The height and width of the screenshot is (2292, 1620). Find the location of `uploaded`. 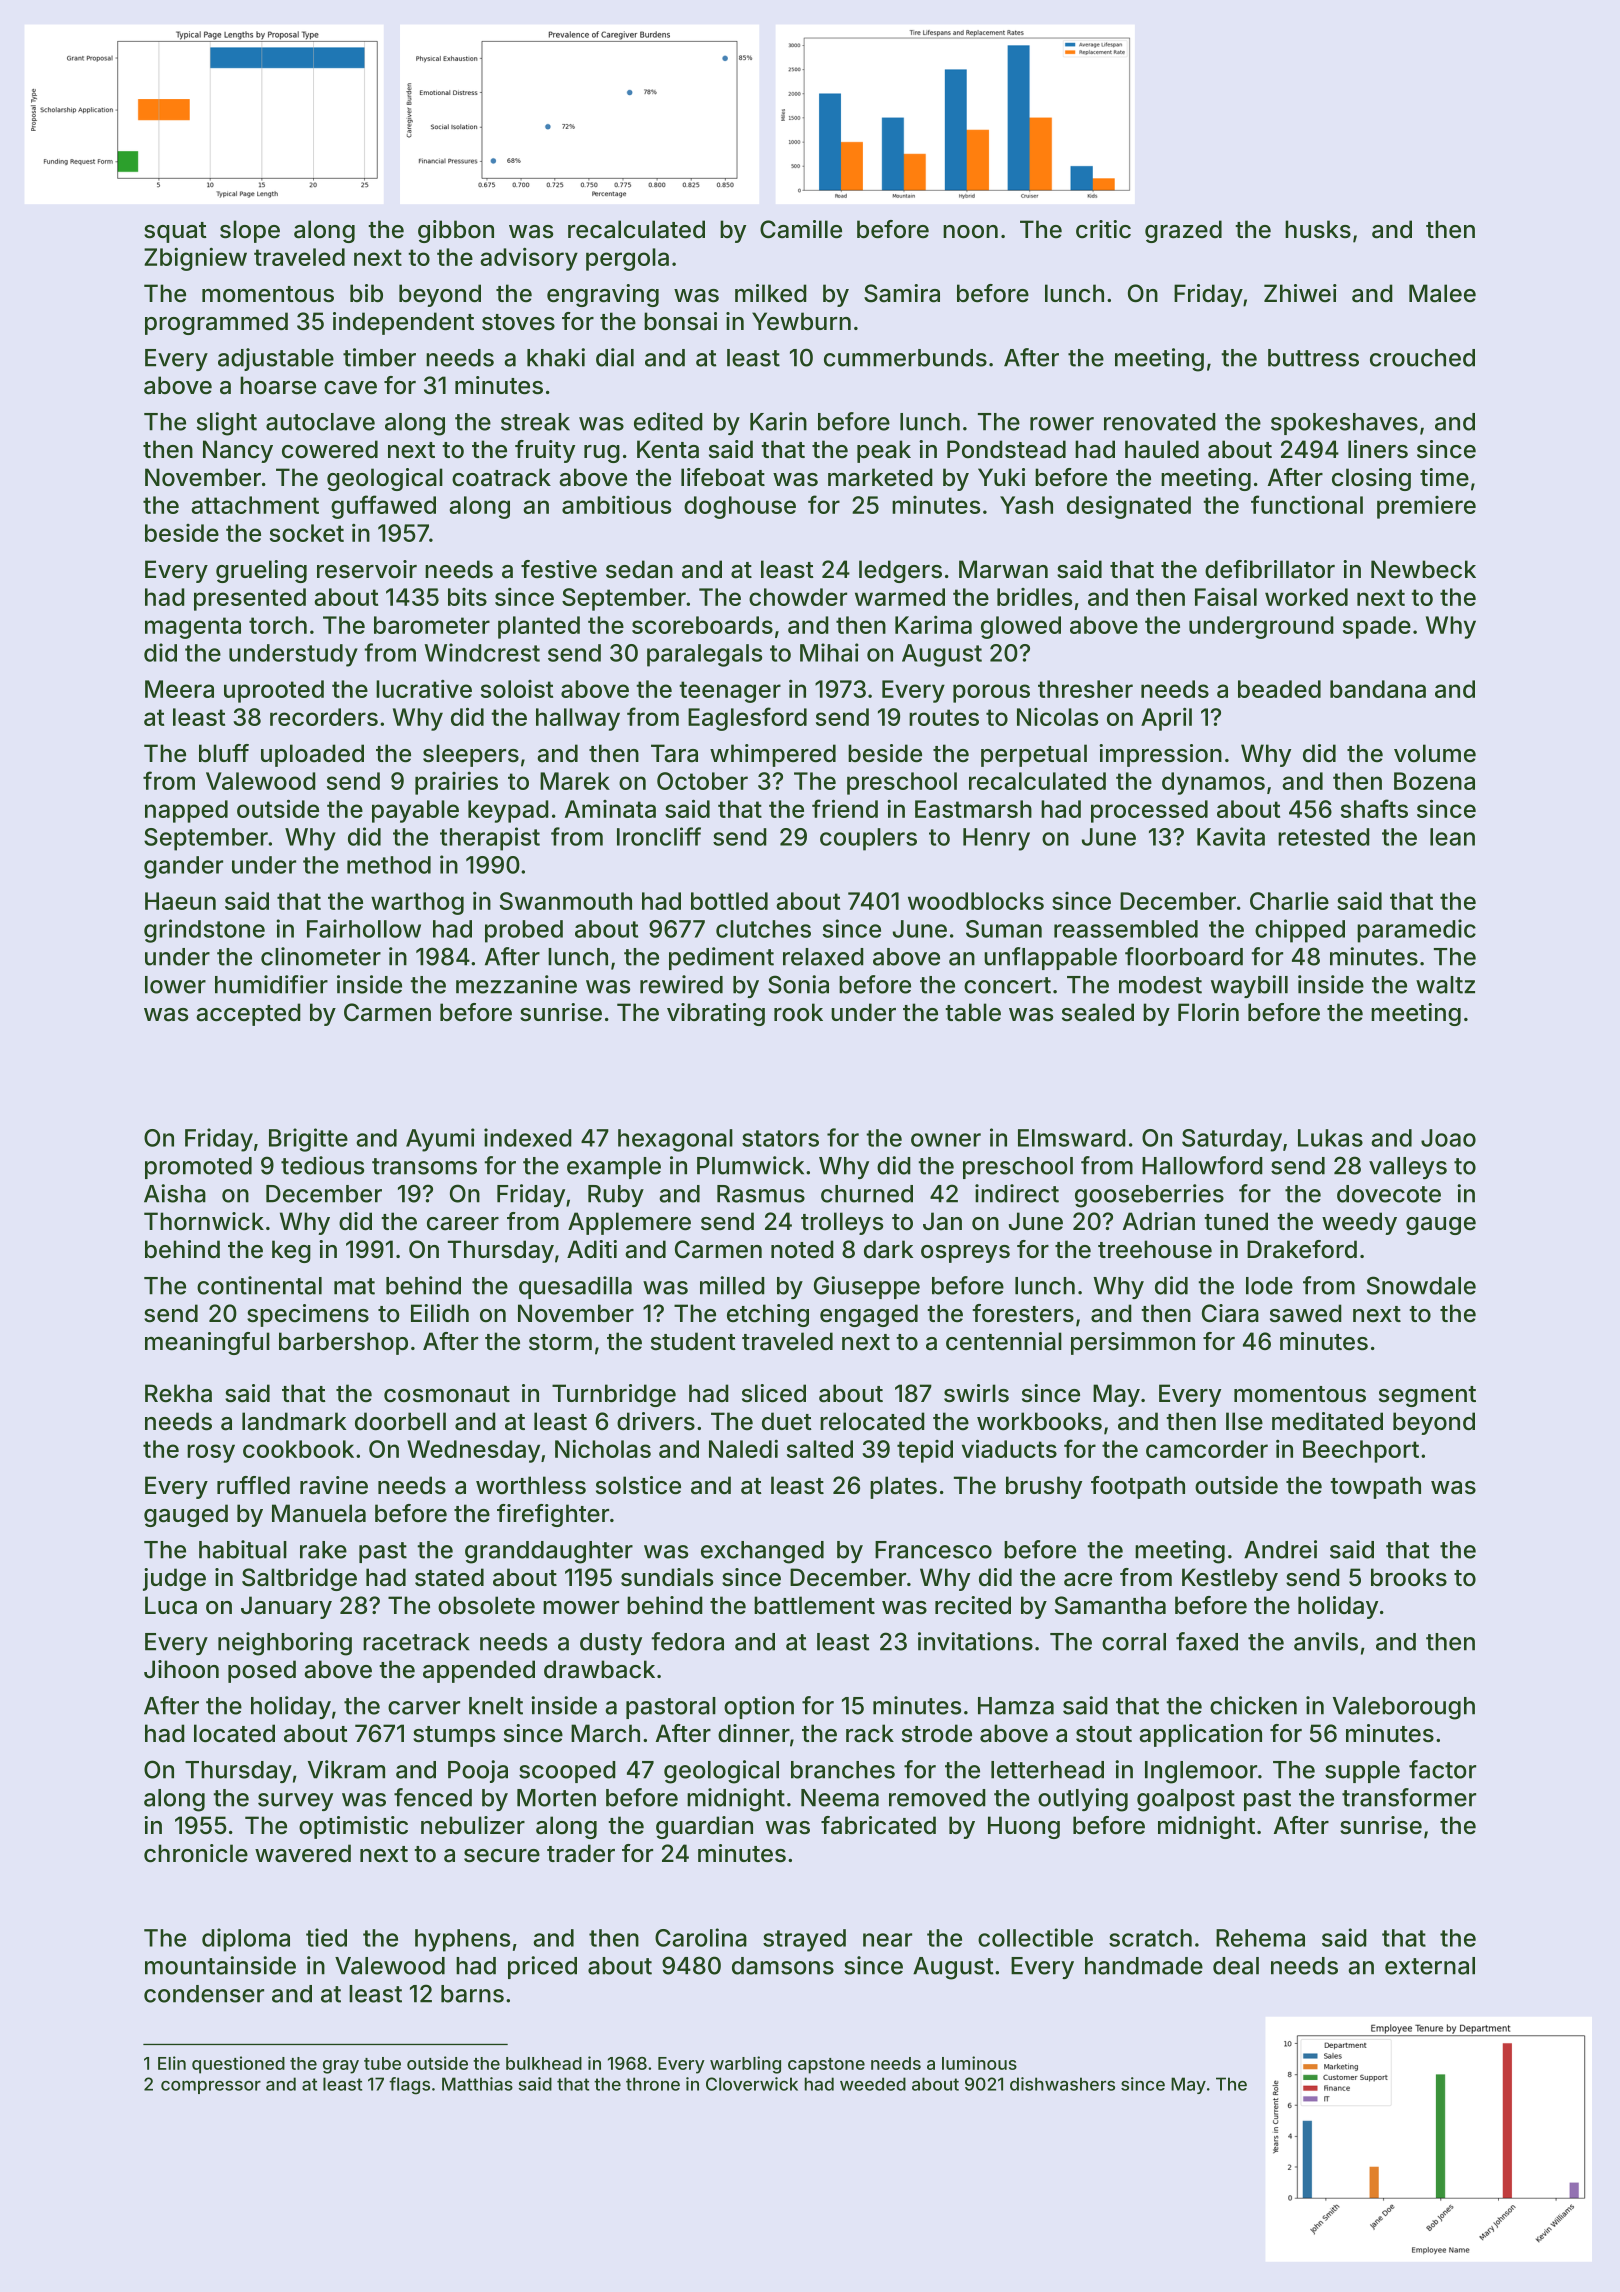

uploaded is located at coordinates (312, 755).
